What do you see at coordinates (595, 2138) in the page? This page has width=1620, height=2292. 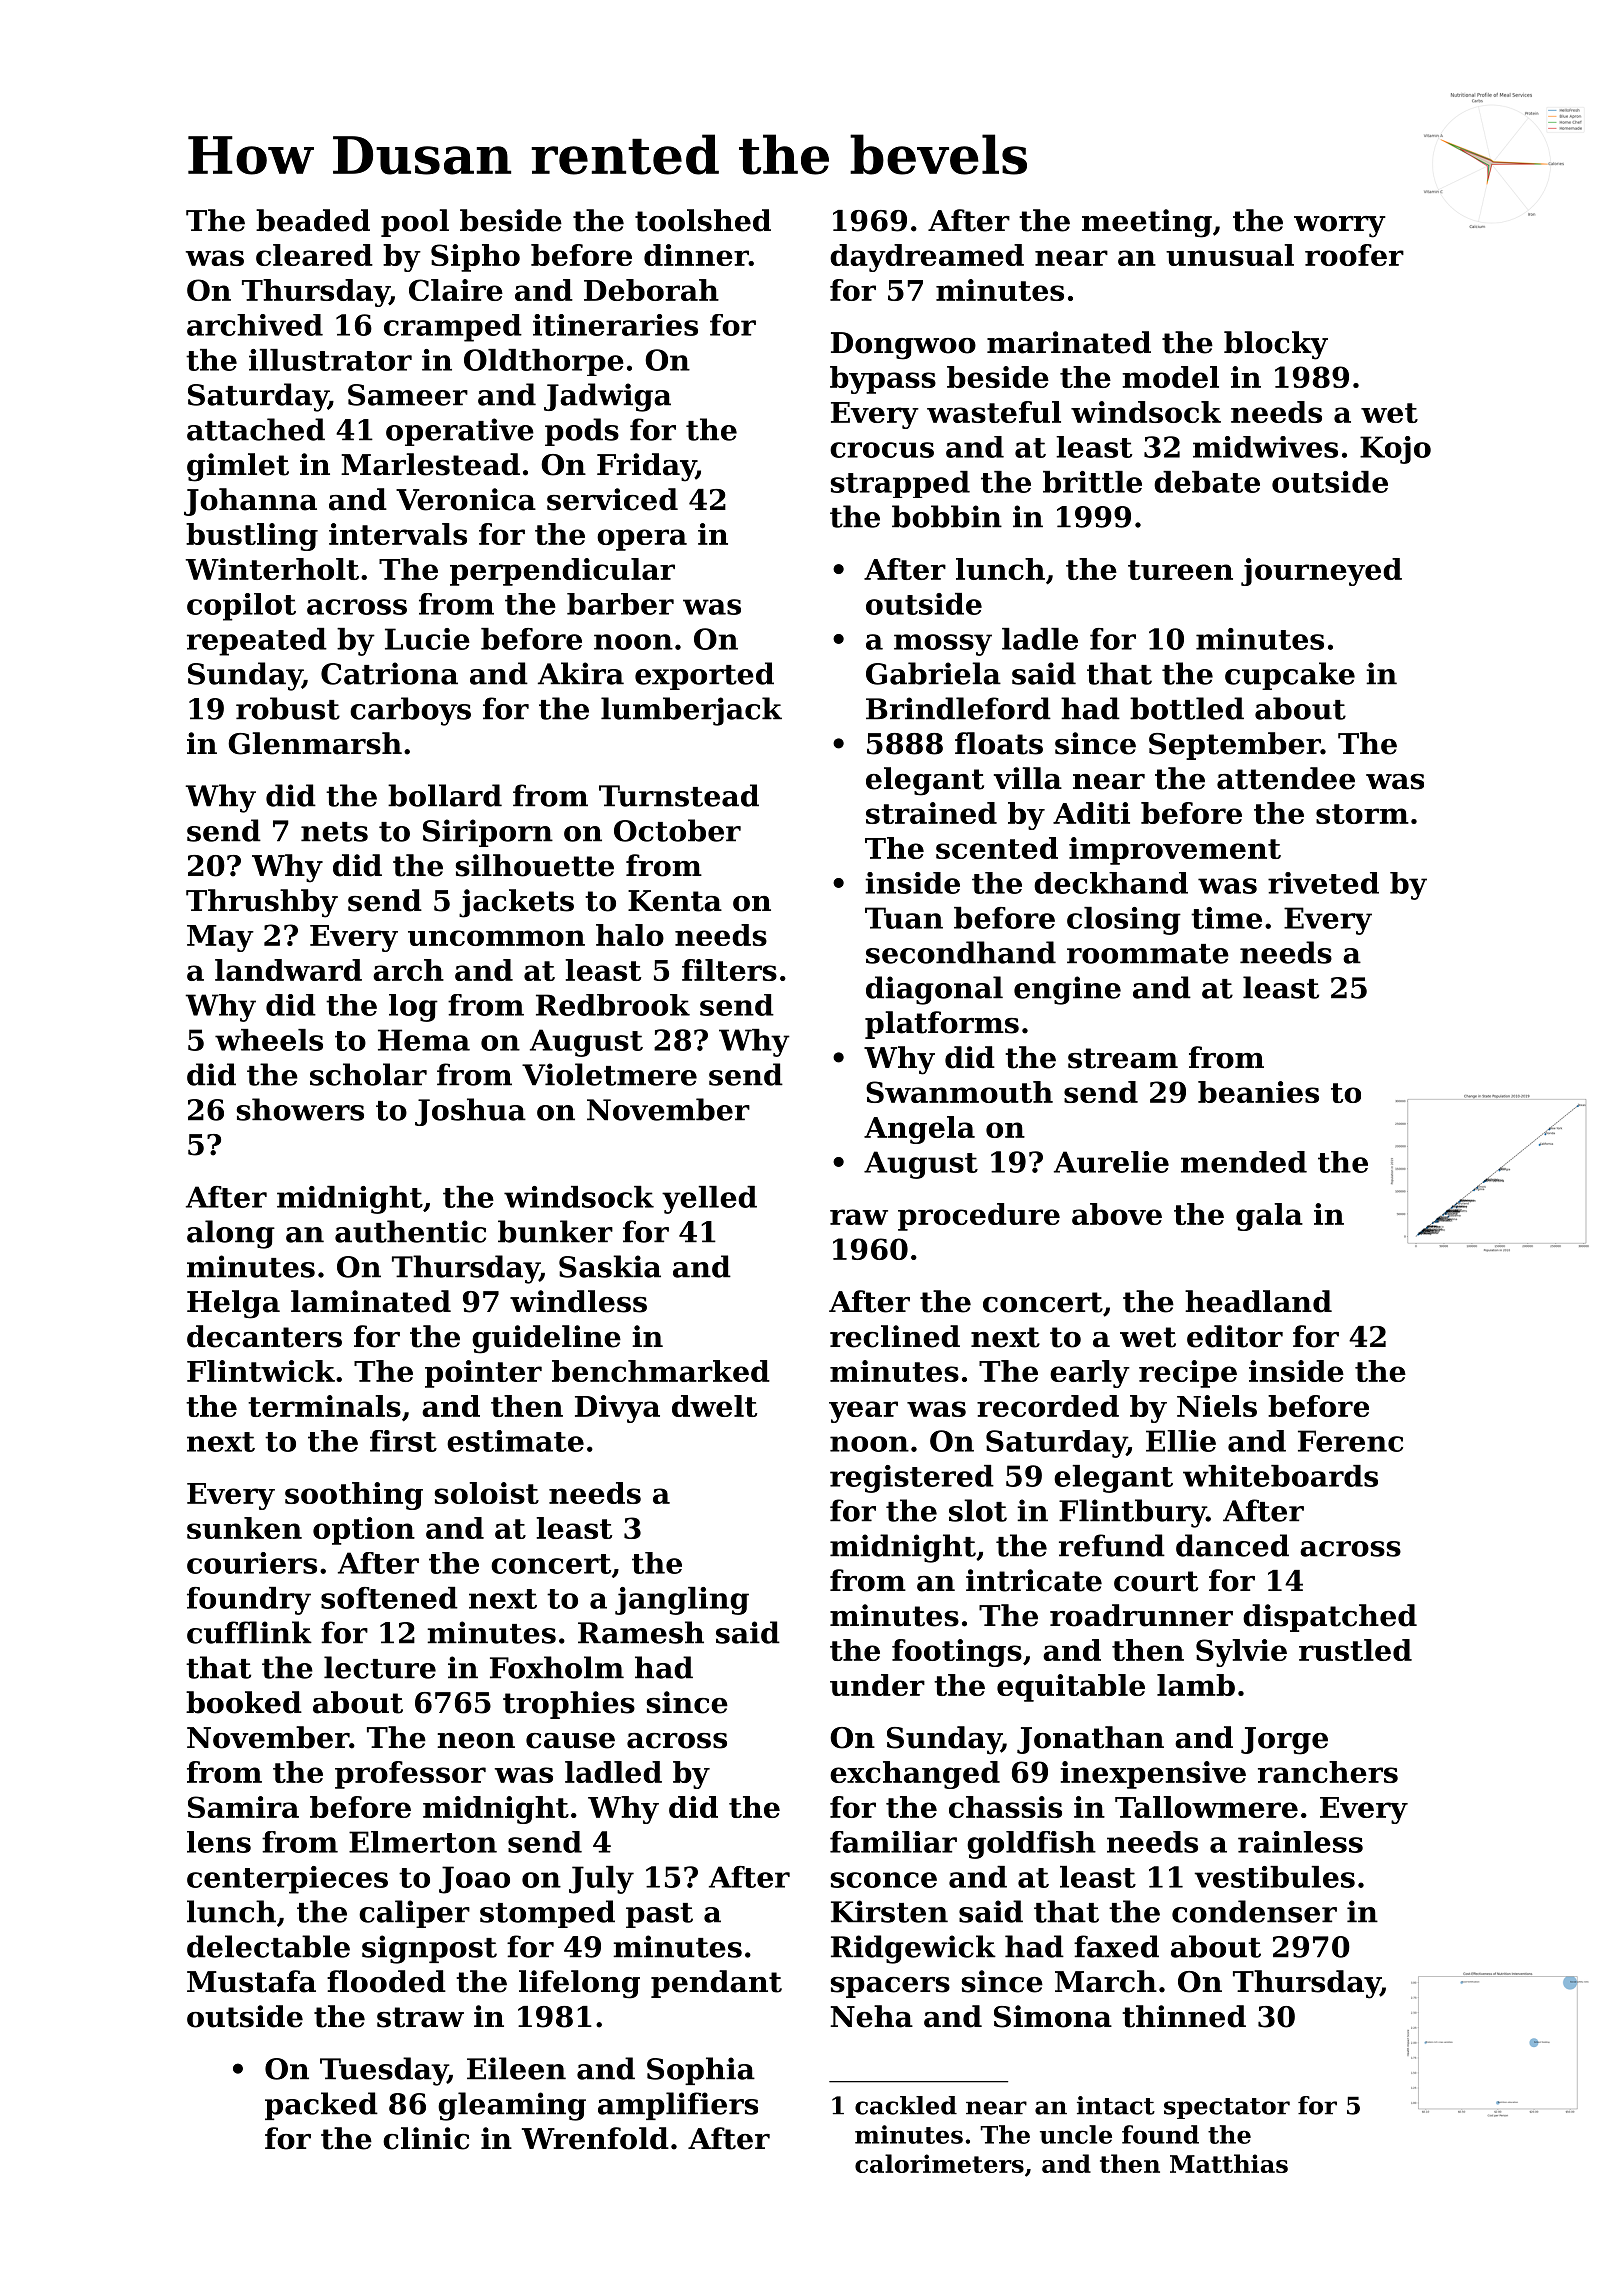 I see `Wrenfold` at bounding box center [595, 2138].
